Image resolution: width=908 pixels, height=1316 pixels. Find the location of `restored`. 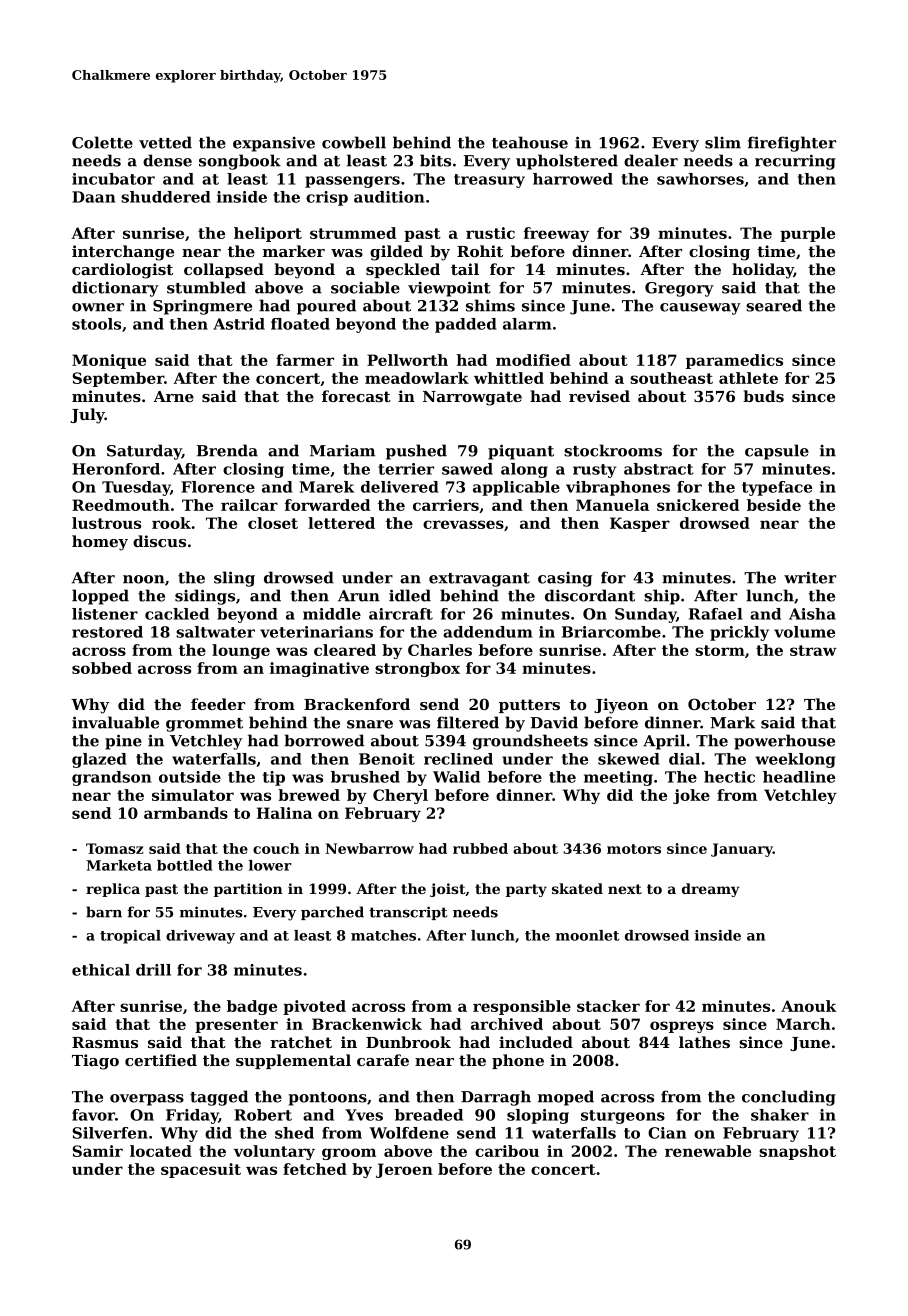

restored is located at coordinates (107, 632).
